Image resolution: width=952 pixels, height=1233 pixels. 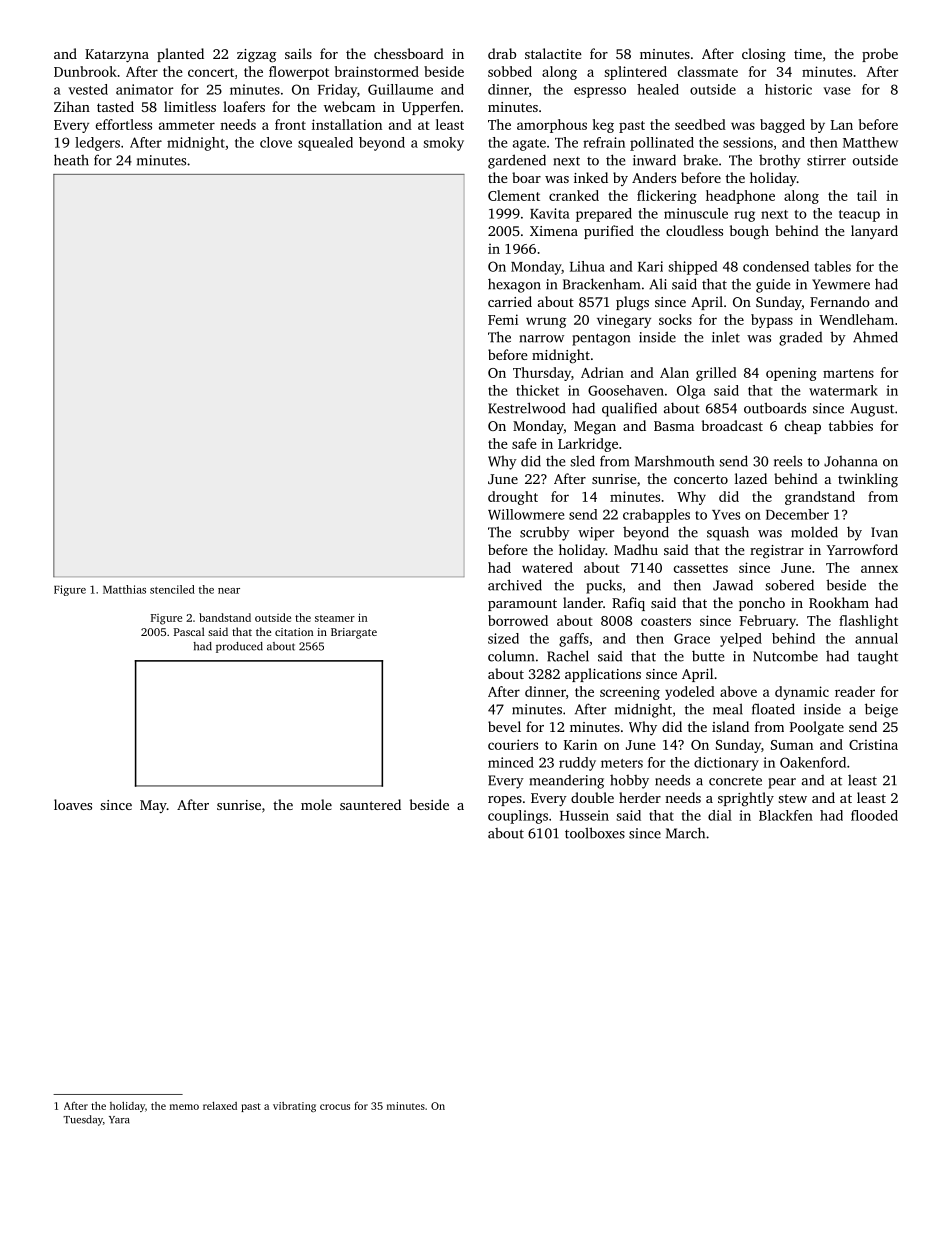 I want to click on Alan, so click(x=674, y=372).
